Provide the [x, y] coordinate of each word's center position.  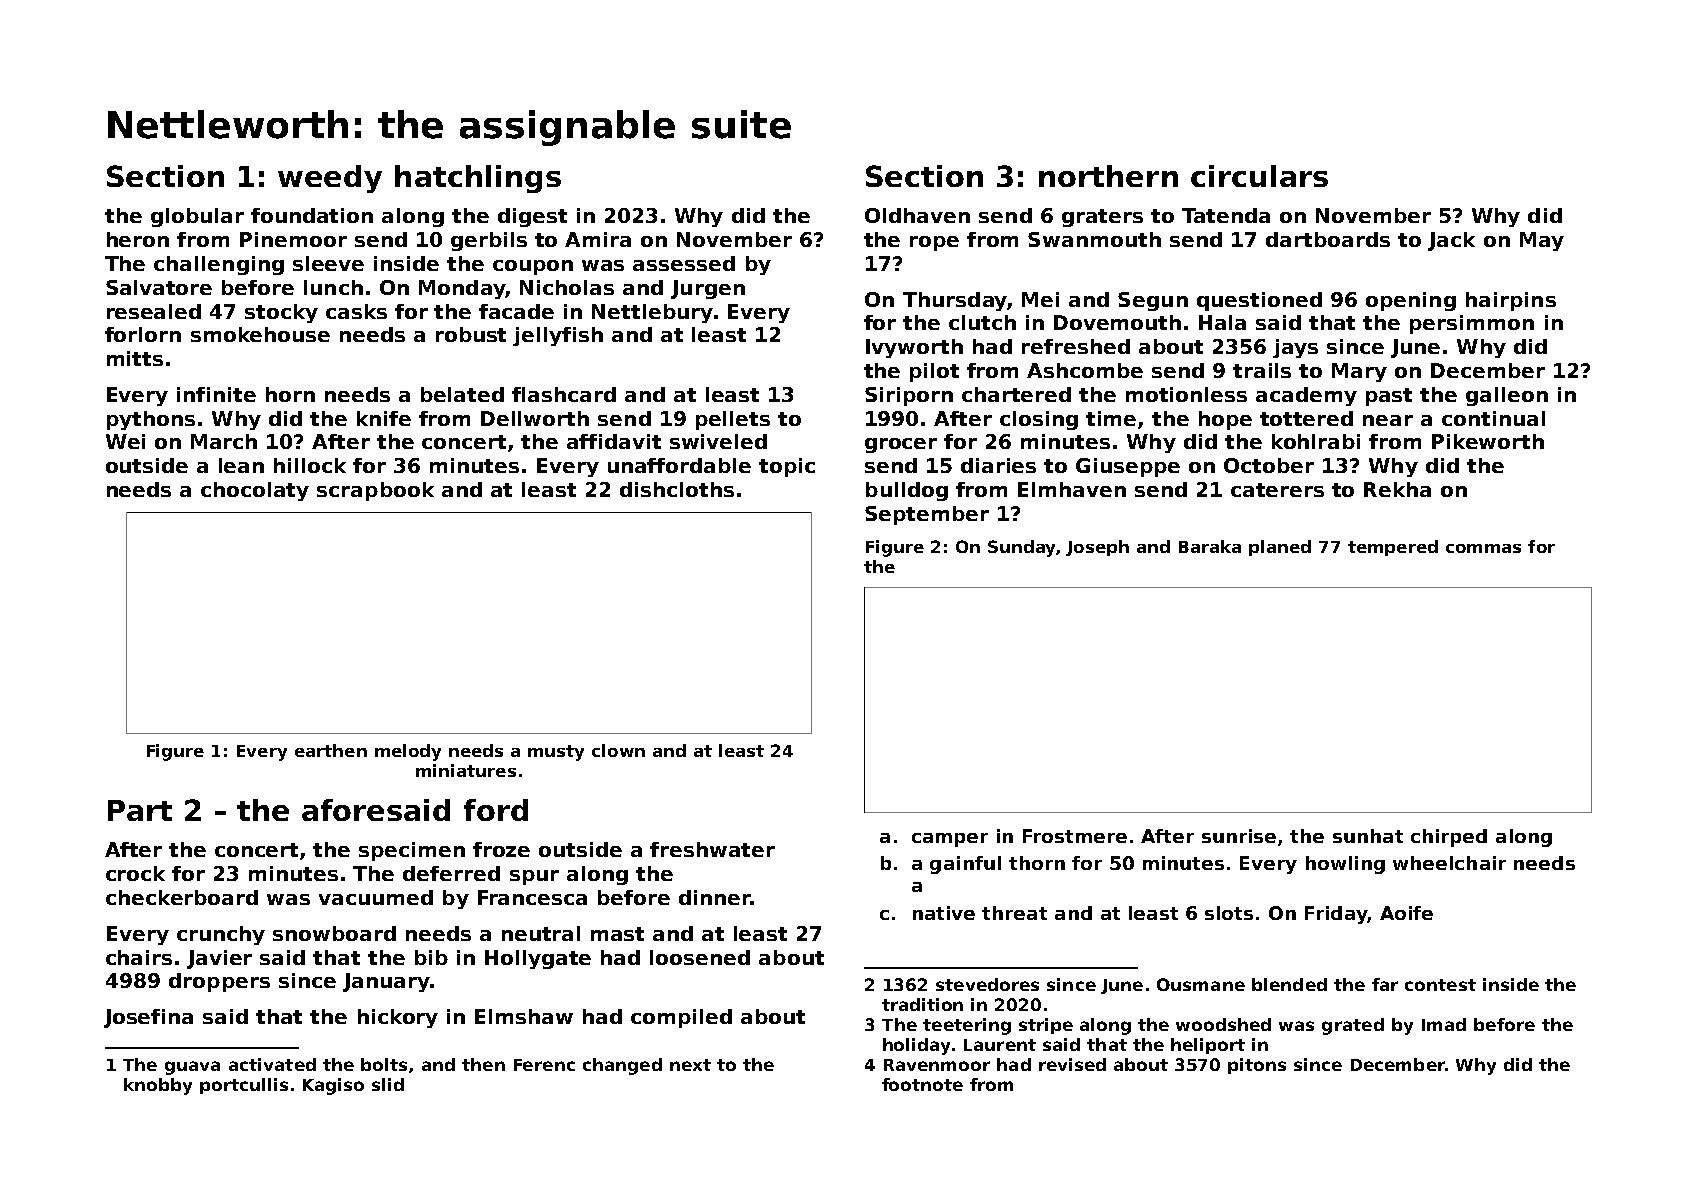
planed [1280, 548]
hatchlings [478, 179]
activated [272, 1064]
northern [1108, 176]
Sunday [1021, 548]
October [1269, 465]
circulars [1259, 176]
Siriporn [909, 396]
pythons [151, 420]
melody [408, 752]
